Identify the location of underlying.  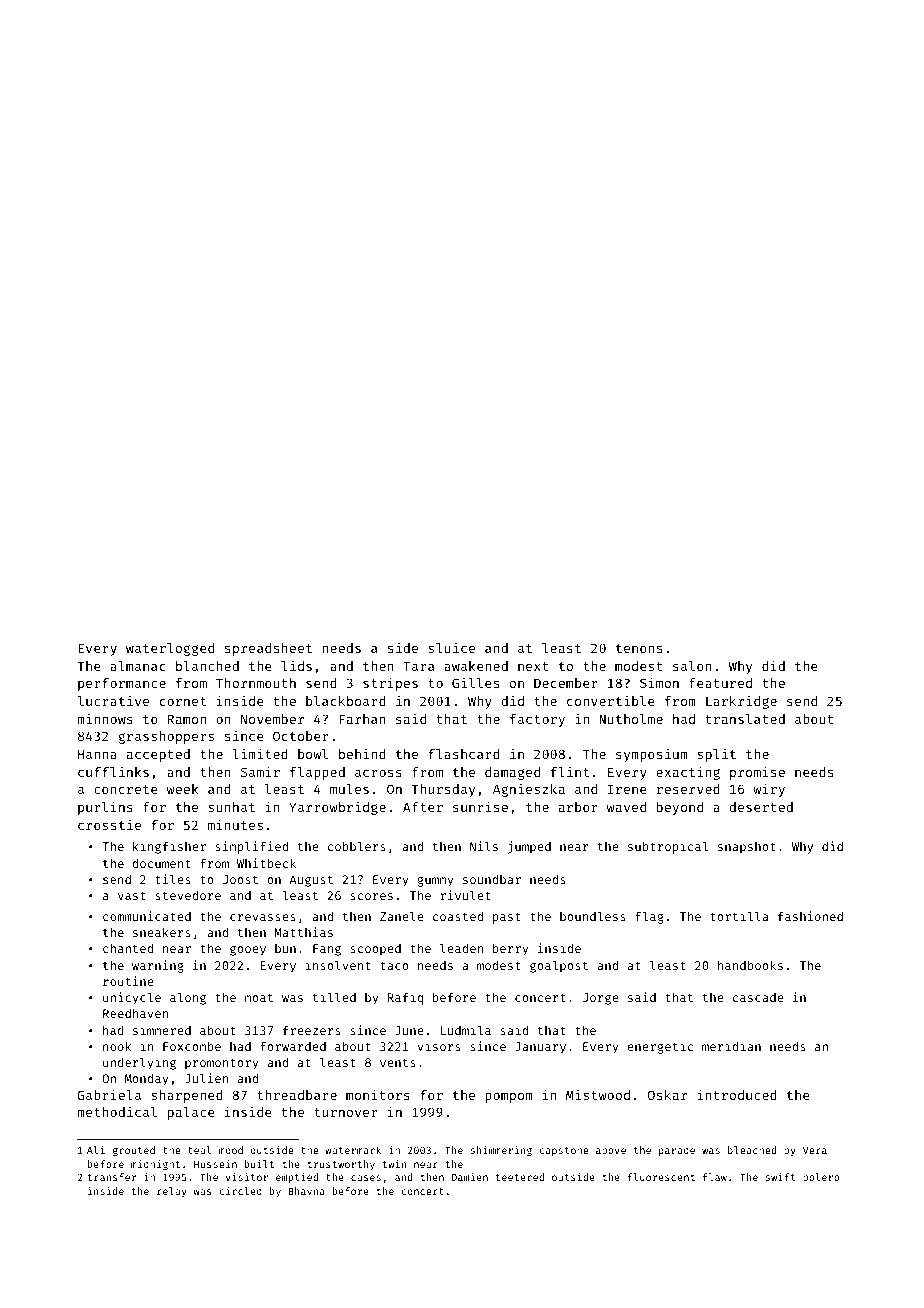
(139, 1063).
